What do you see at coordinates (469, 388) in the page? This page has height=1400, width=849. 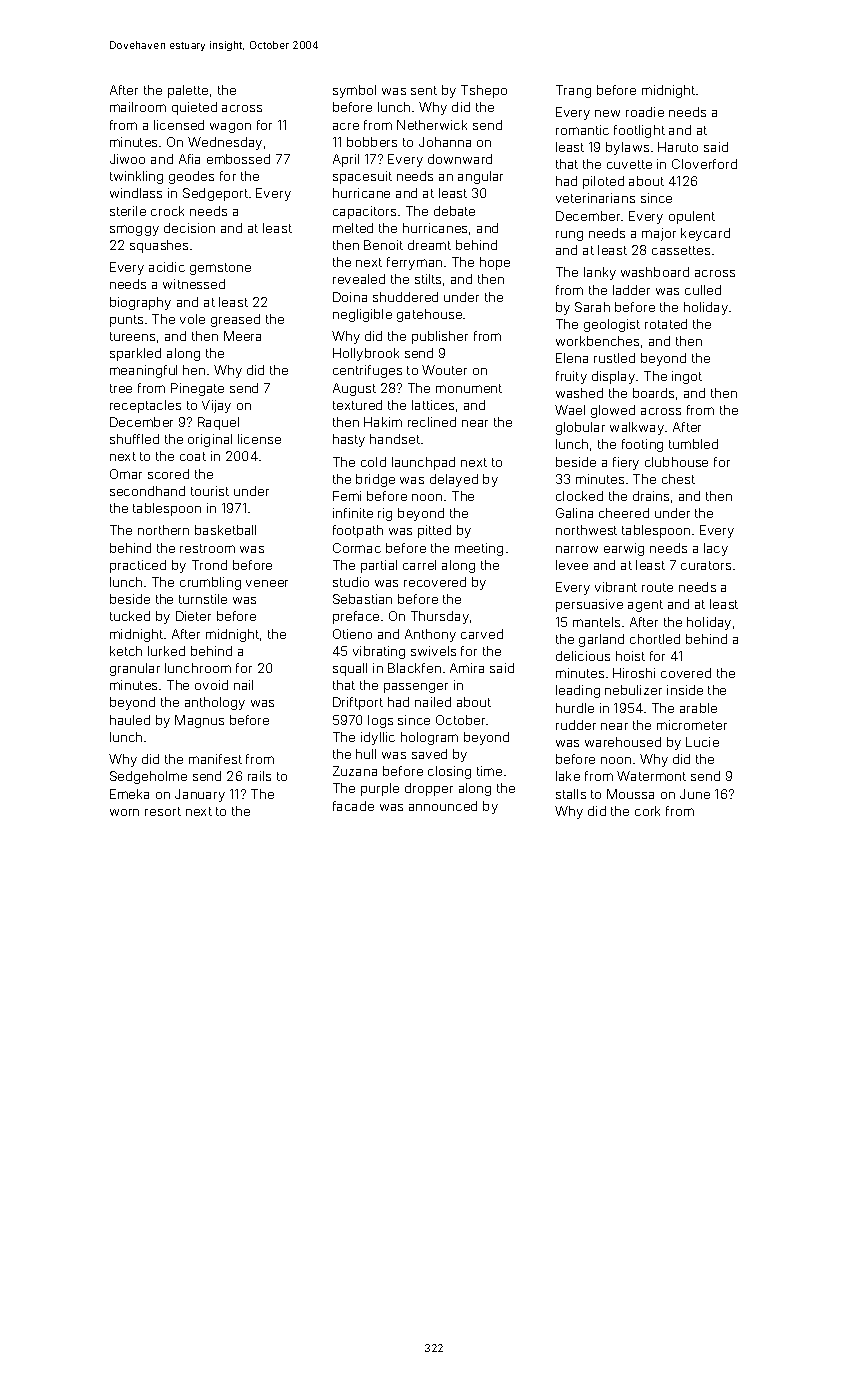 I see `monument` at bounding box center [469, 388].
